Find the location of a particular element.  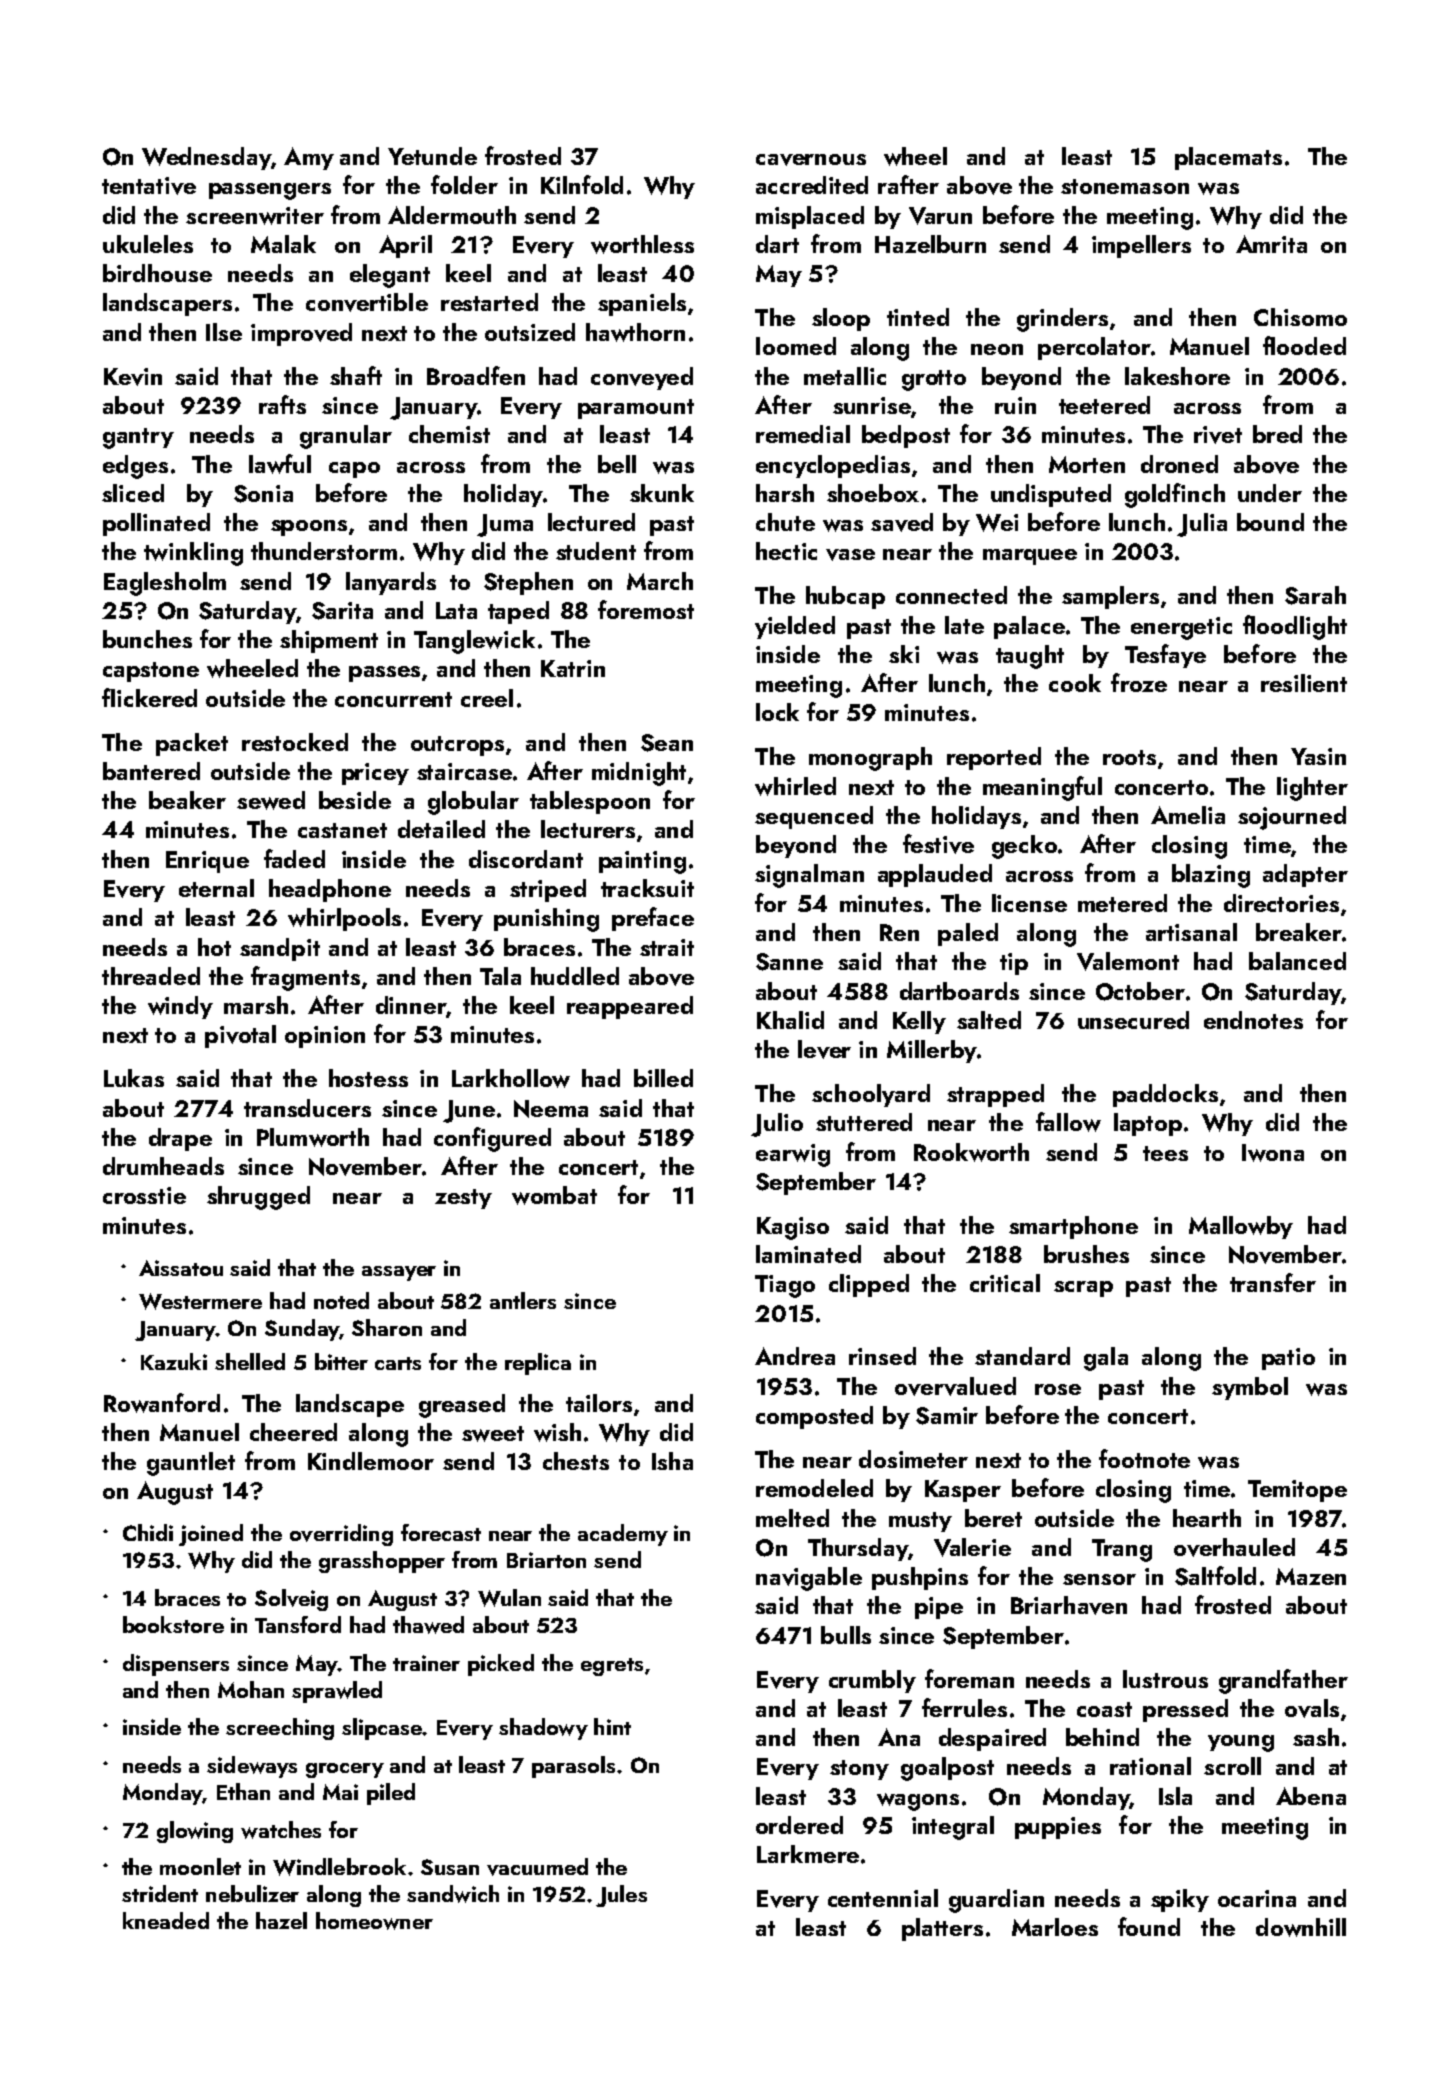

homeowner is located at coordinates (374, 1921).
